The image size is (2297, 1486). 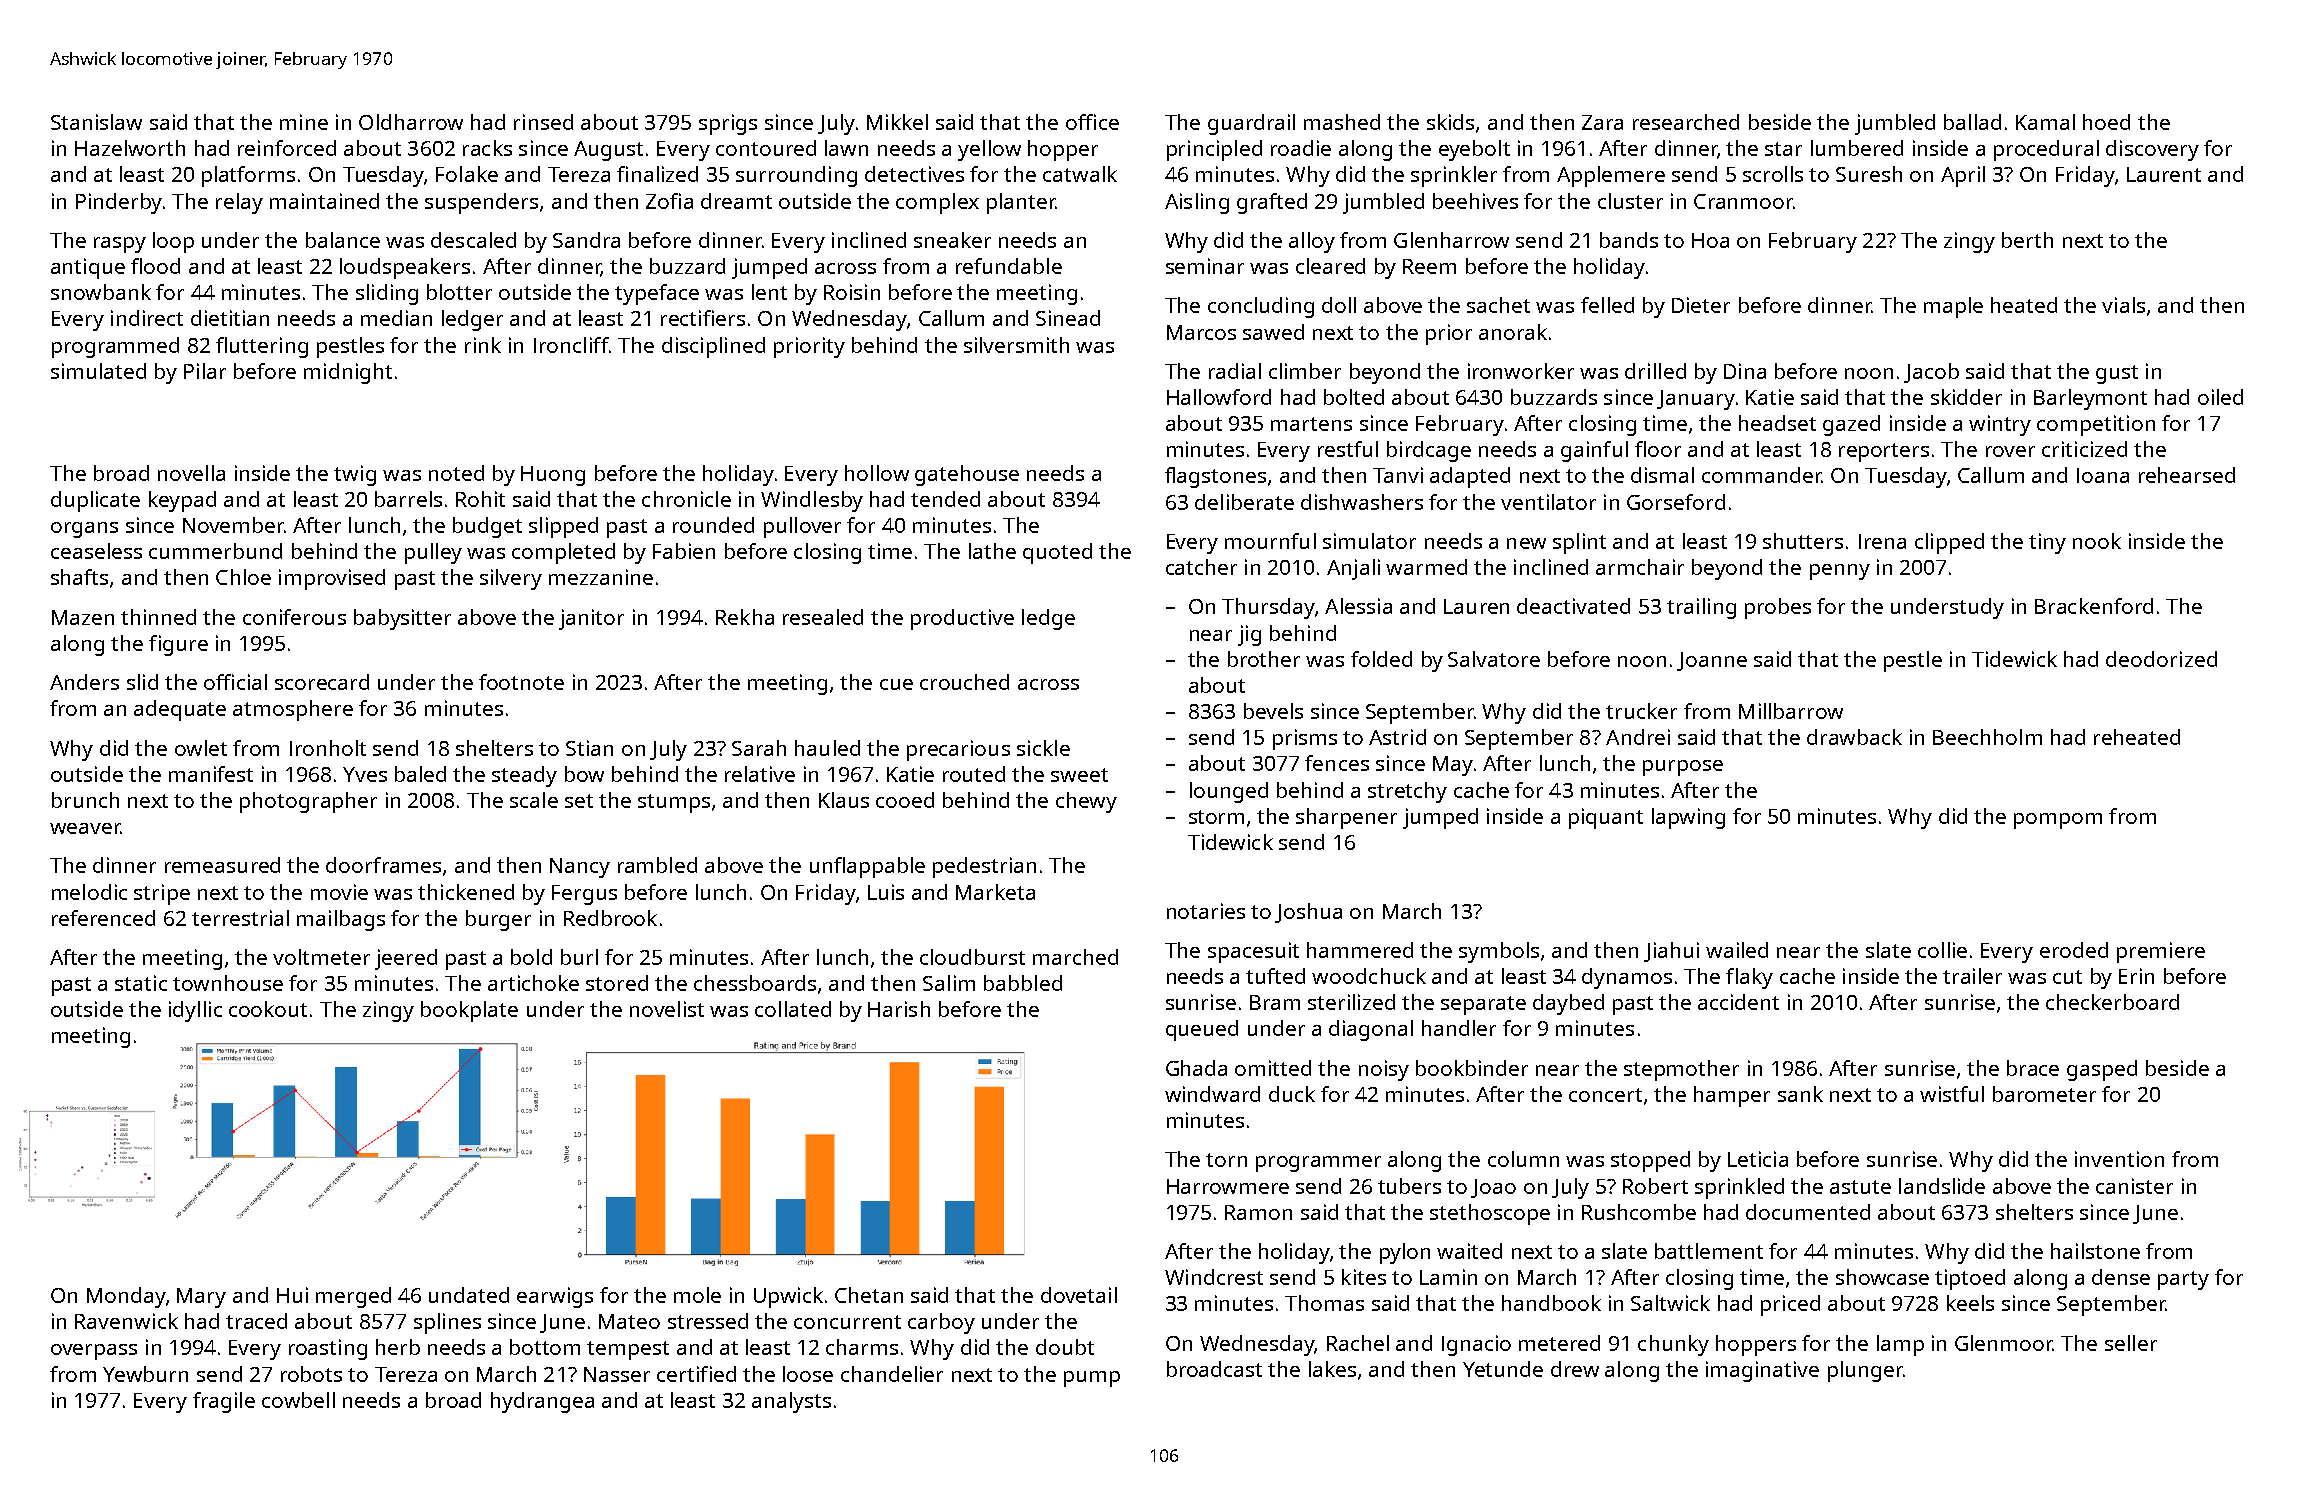 I want to click on sweet, so click(x=1079, y=775).
